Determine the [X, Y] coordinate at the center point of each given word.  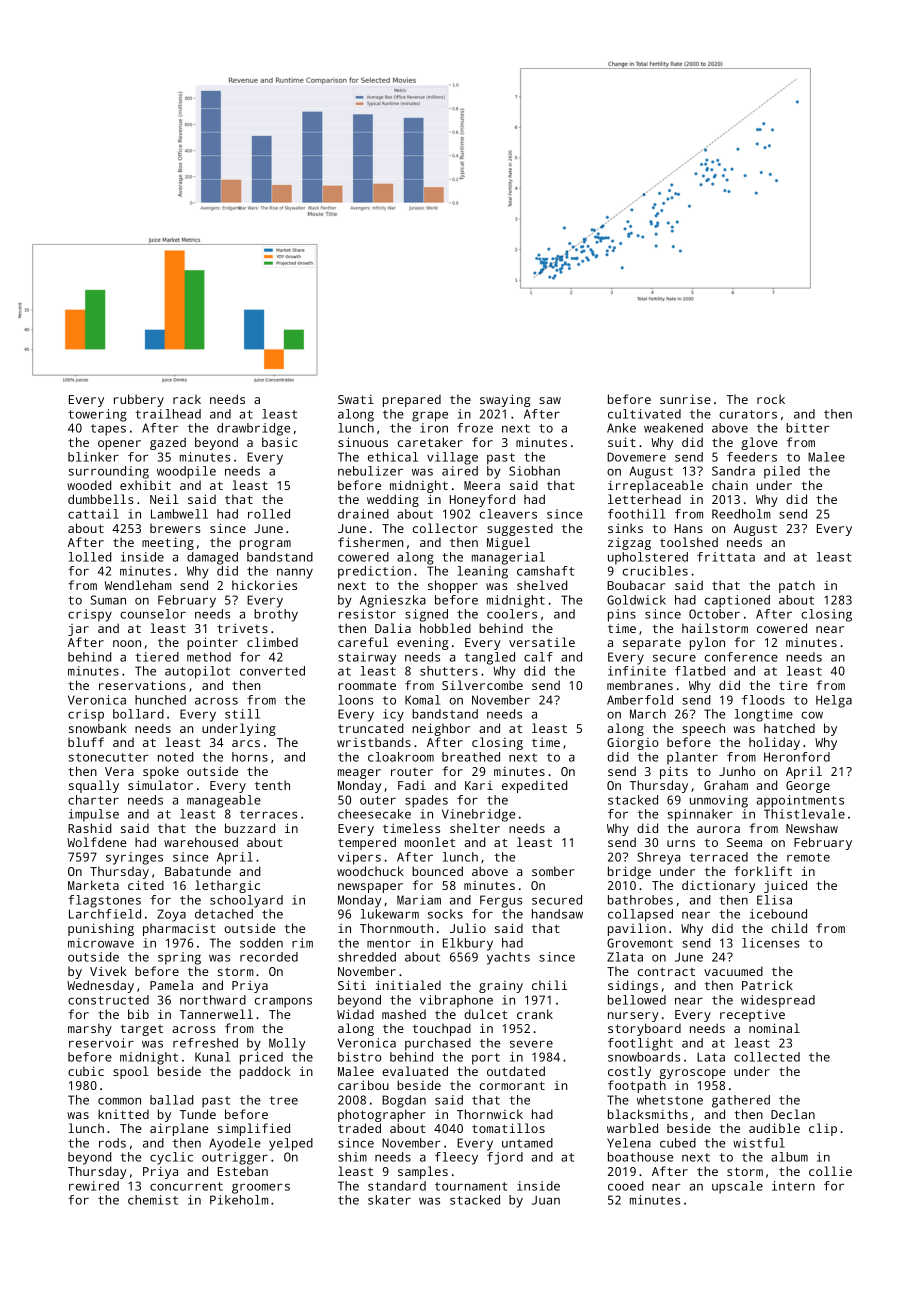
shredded [367, 957]
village [452, 458]
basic [280, 442]
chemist [153, 1200]
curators [748, 414]
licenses [771, 943]
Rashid [89, 828]
